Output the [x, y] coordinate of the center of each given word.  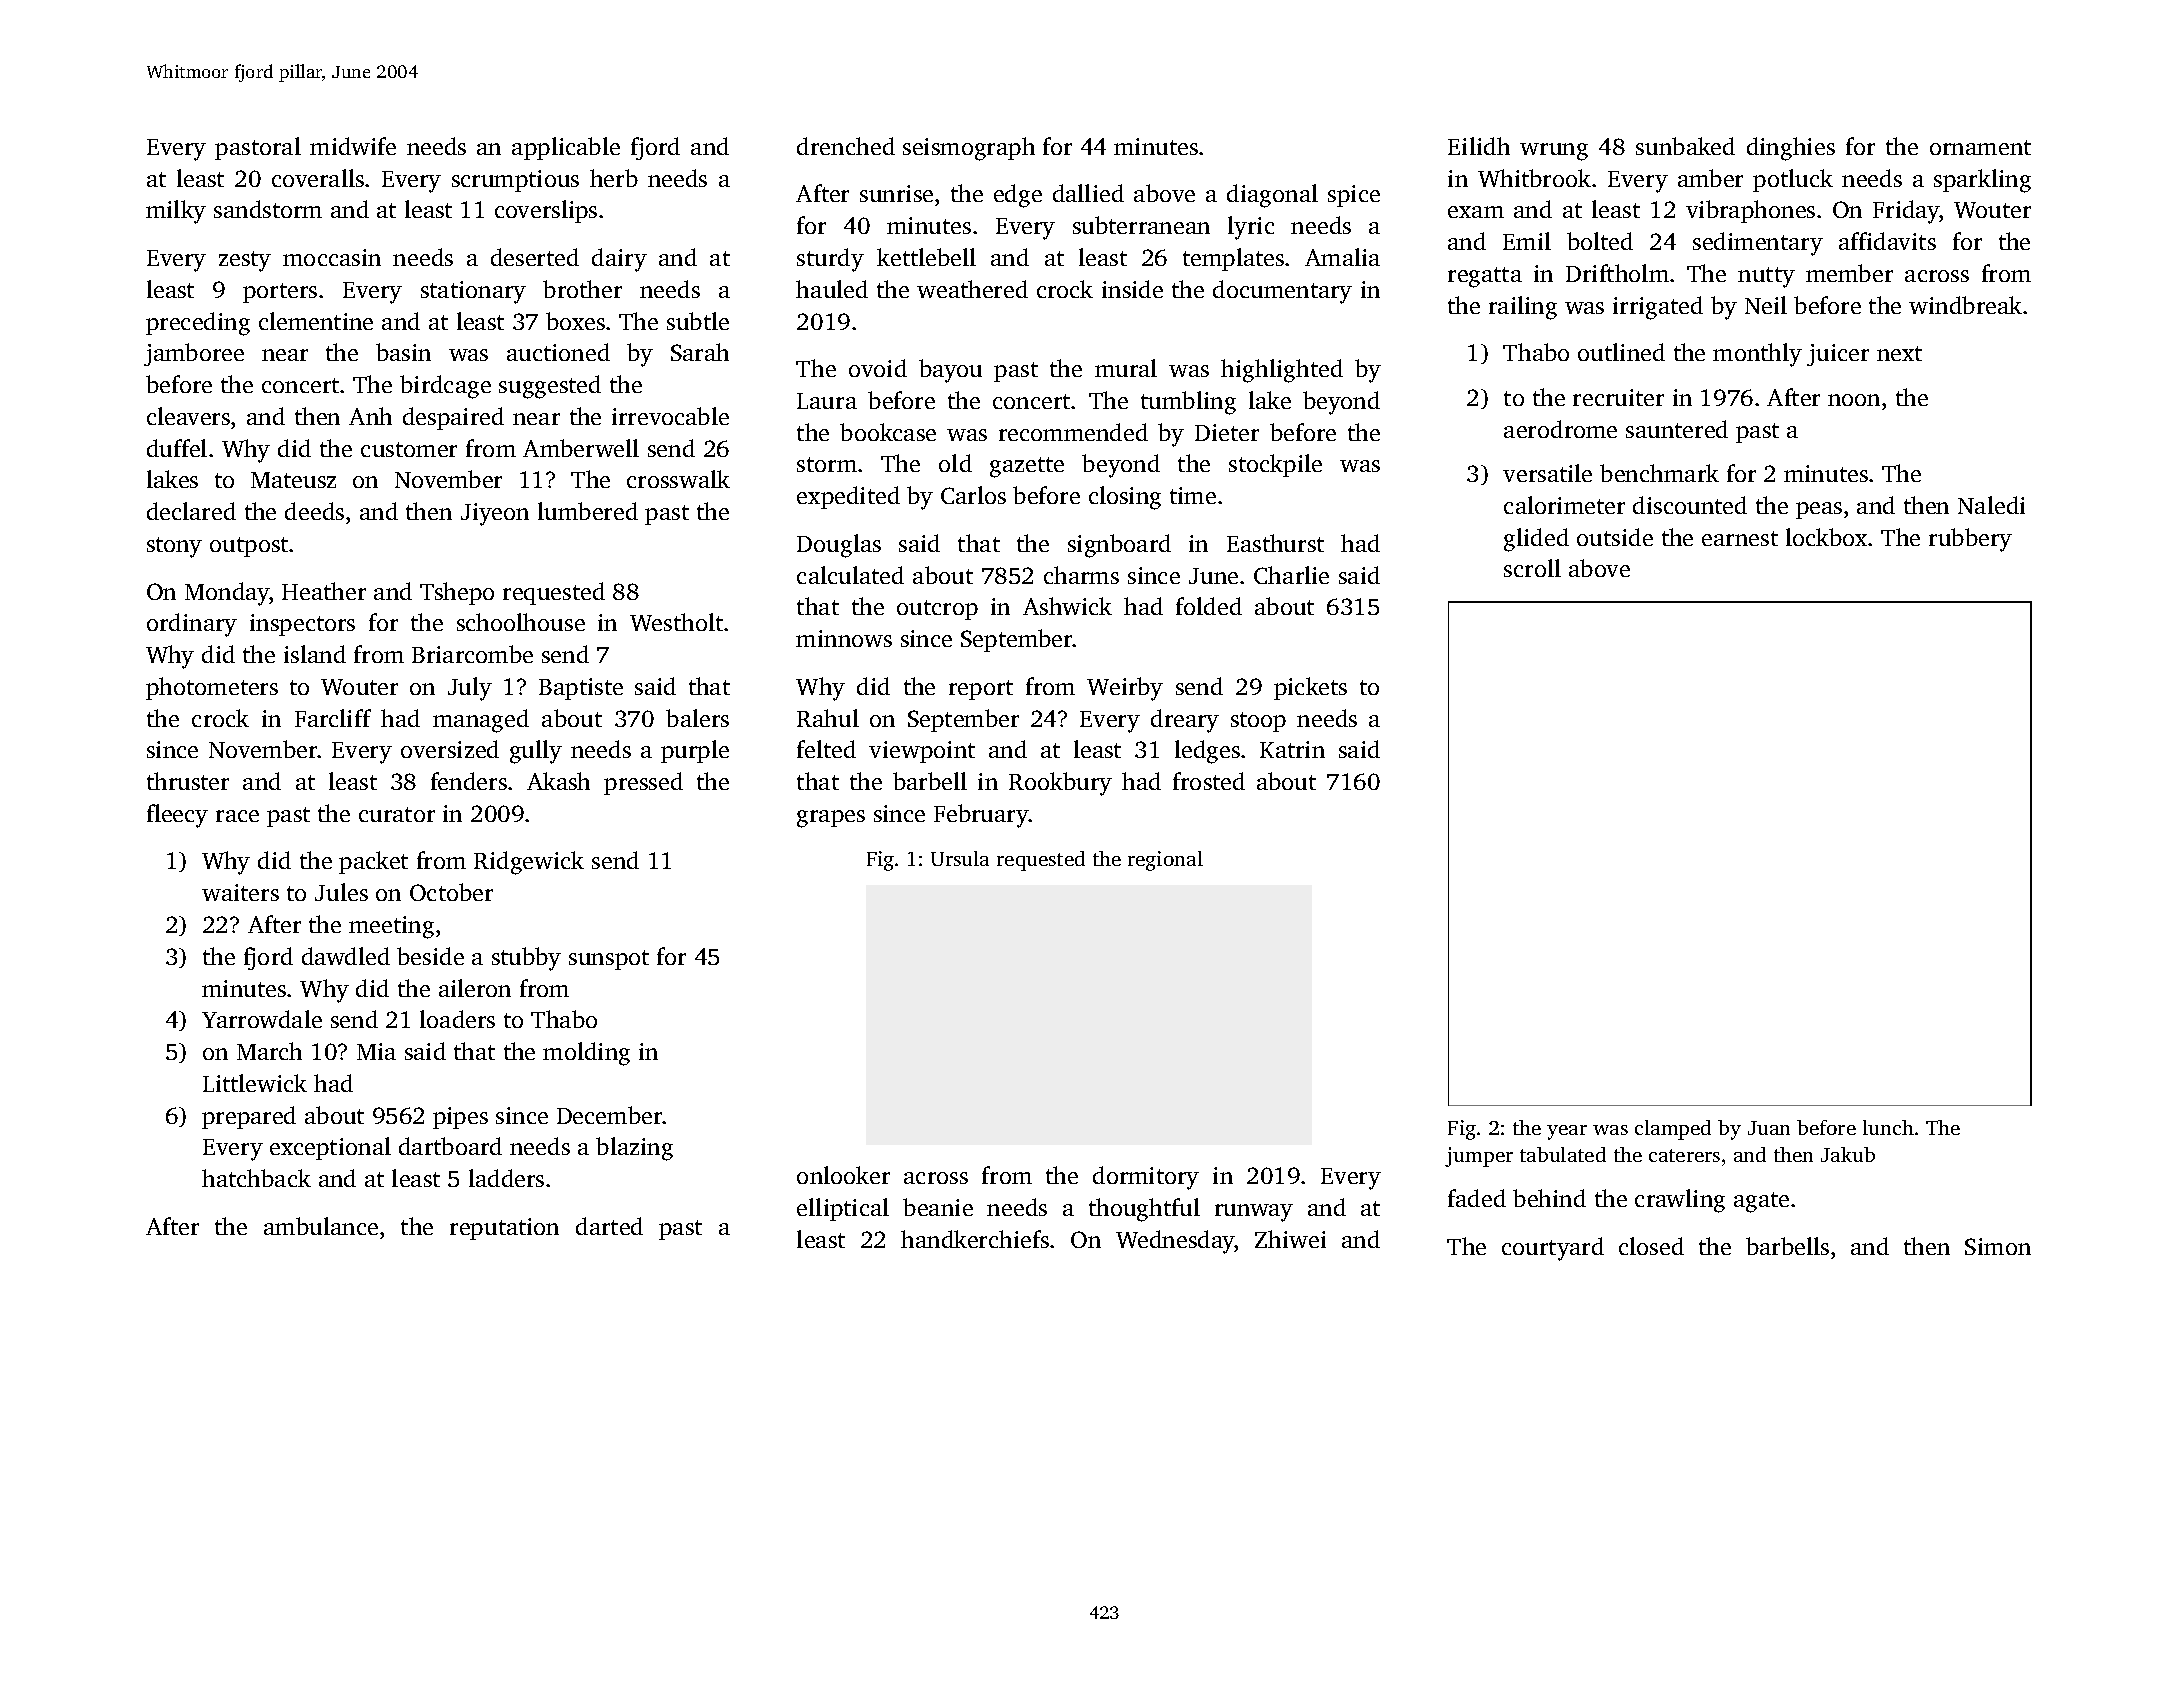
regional [1165, 861]
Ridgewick [529, 863]
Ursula [960, 858]
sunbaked [1685, 146]
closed [1651, 1246]
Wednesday [1175, 1242]
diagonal [1272, 196]
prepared [249, 1117]
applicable [566, 148]
